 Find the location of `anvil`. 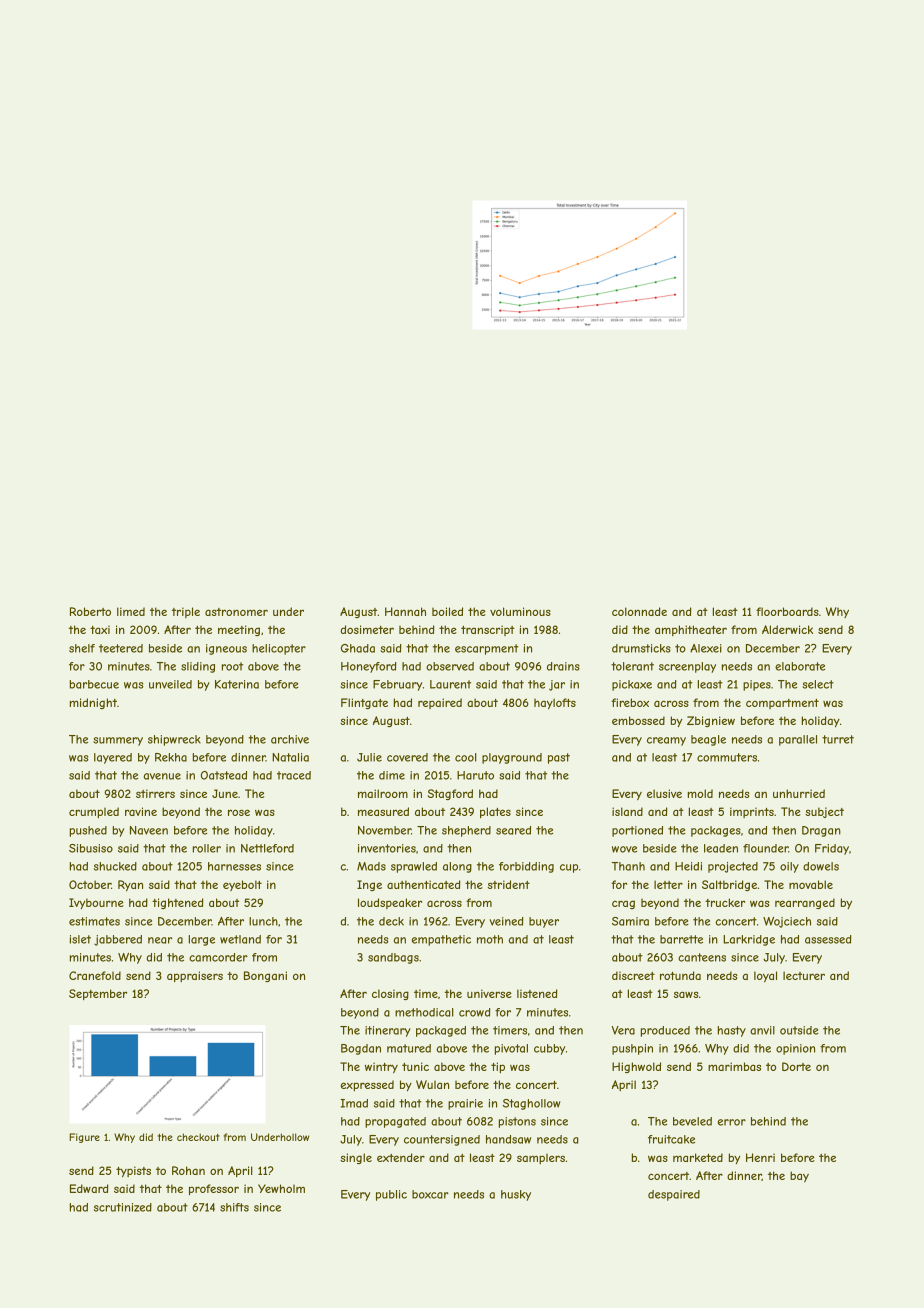

anvil is located at coordinates (762, 1030).
